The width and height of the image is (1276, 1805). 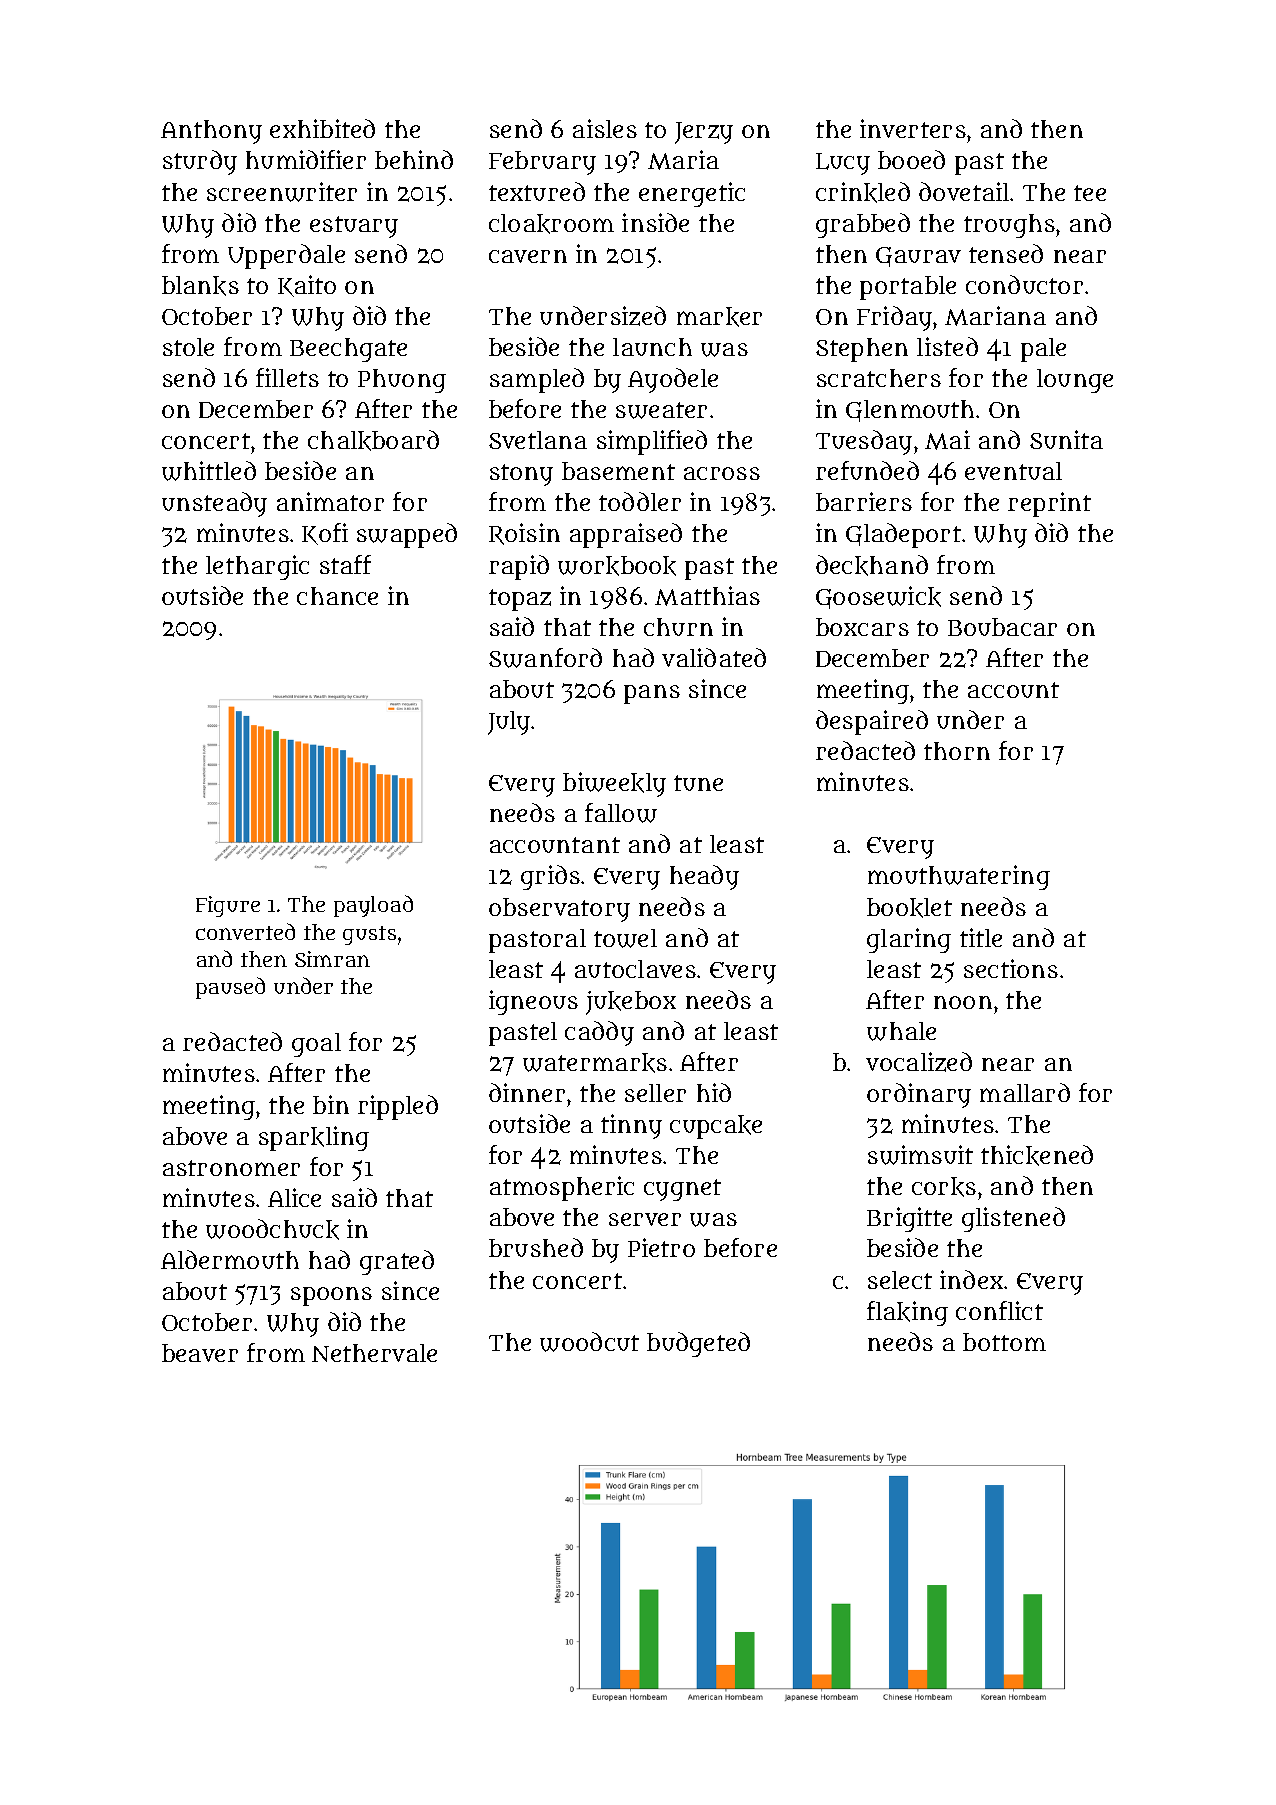 I want to click on payload, so click(x=373, y=906).
